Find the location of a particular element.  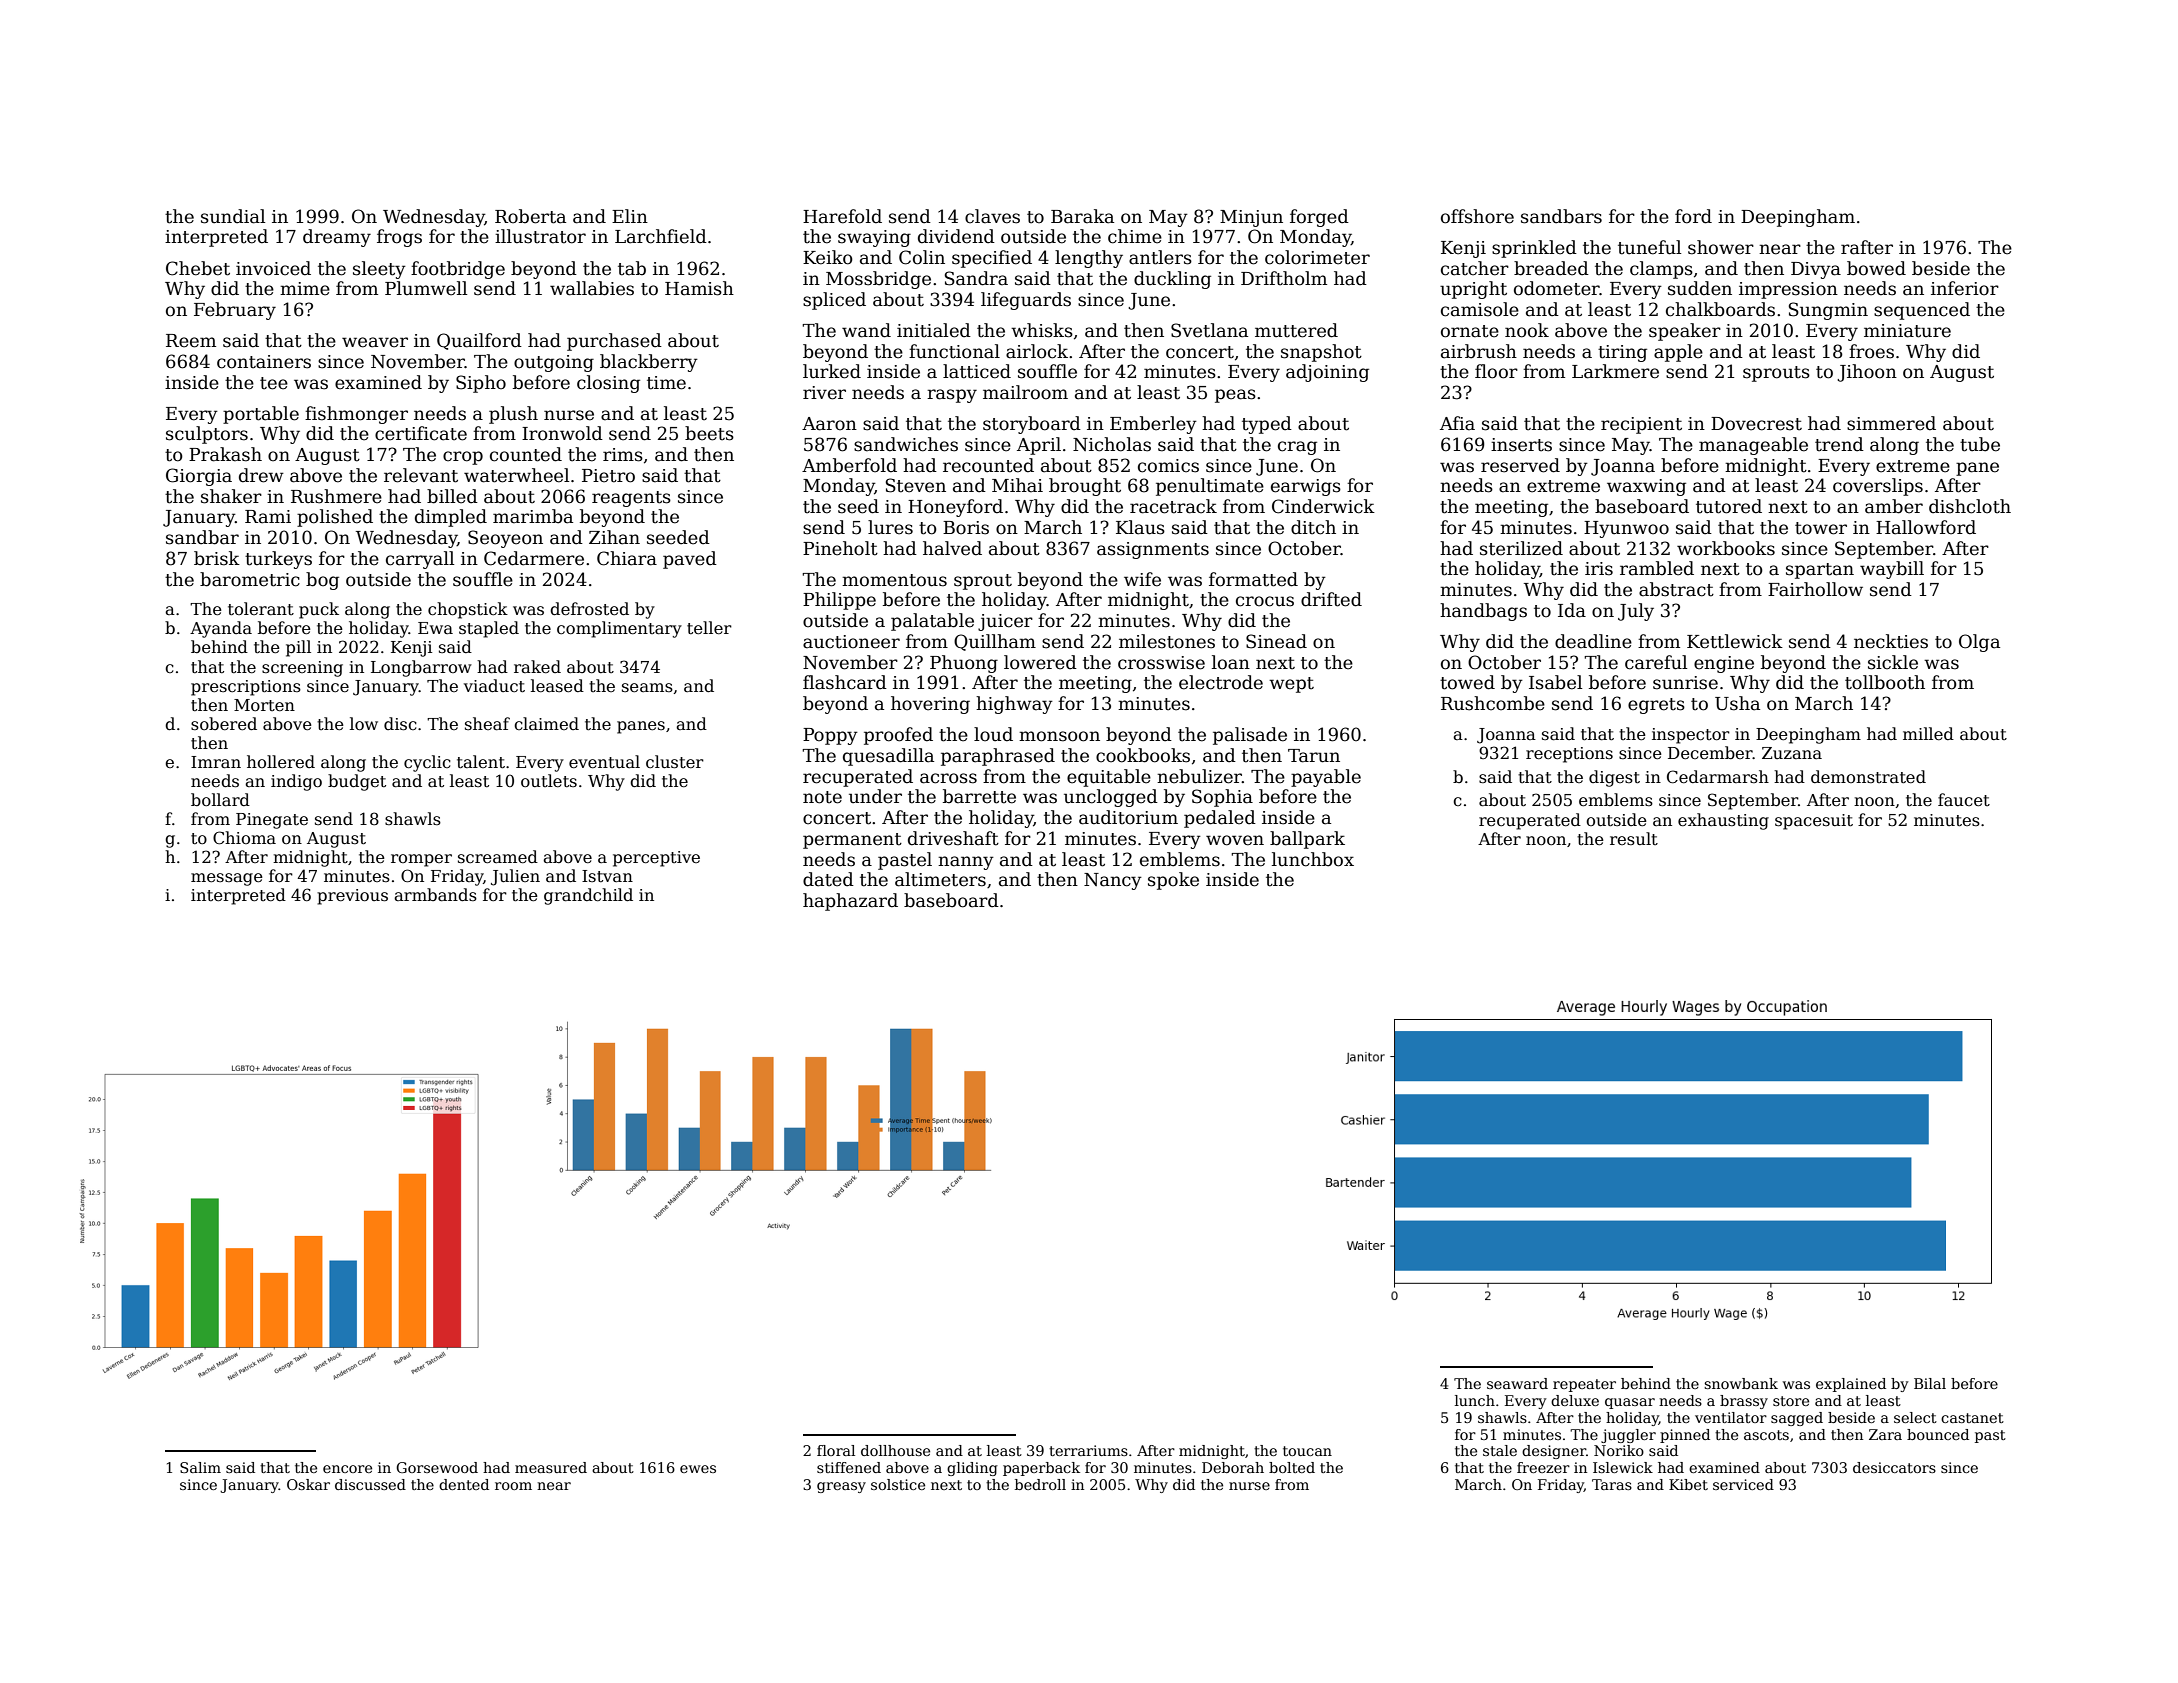

talent is located at coordinates (481, 762).
